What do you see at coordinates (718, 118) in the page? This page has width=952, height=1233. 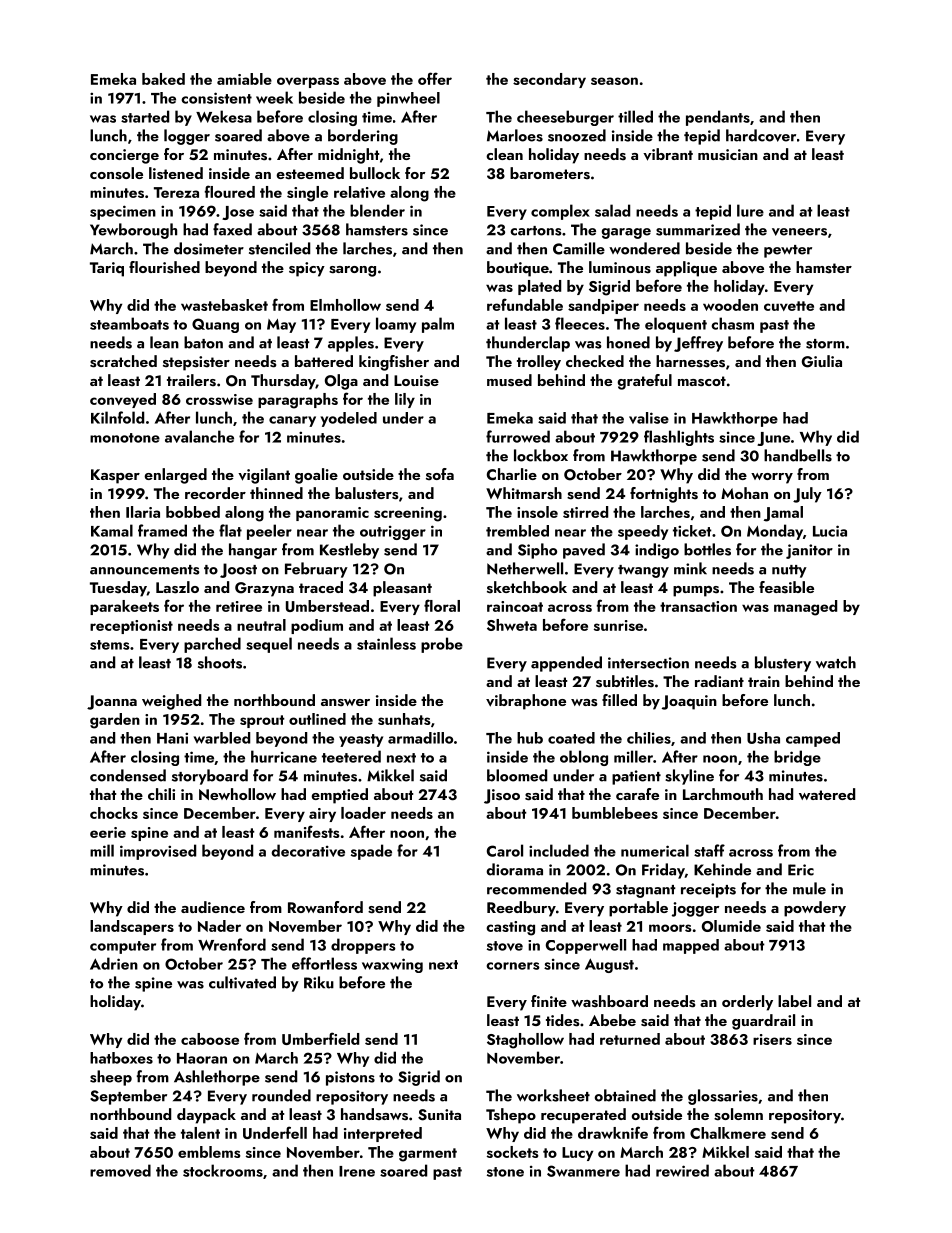 I see `pendants` at bounding box center [718, 118].
